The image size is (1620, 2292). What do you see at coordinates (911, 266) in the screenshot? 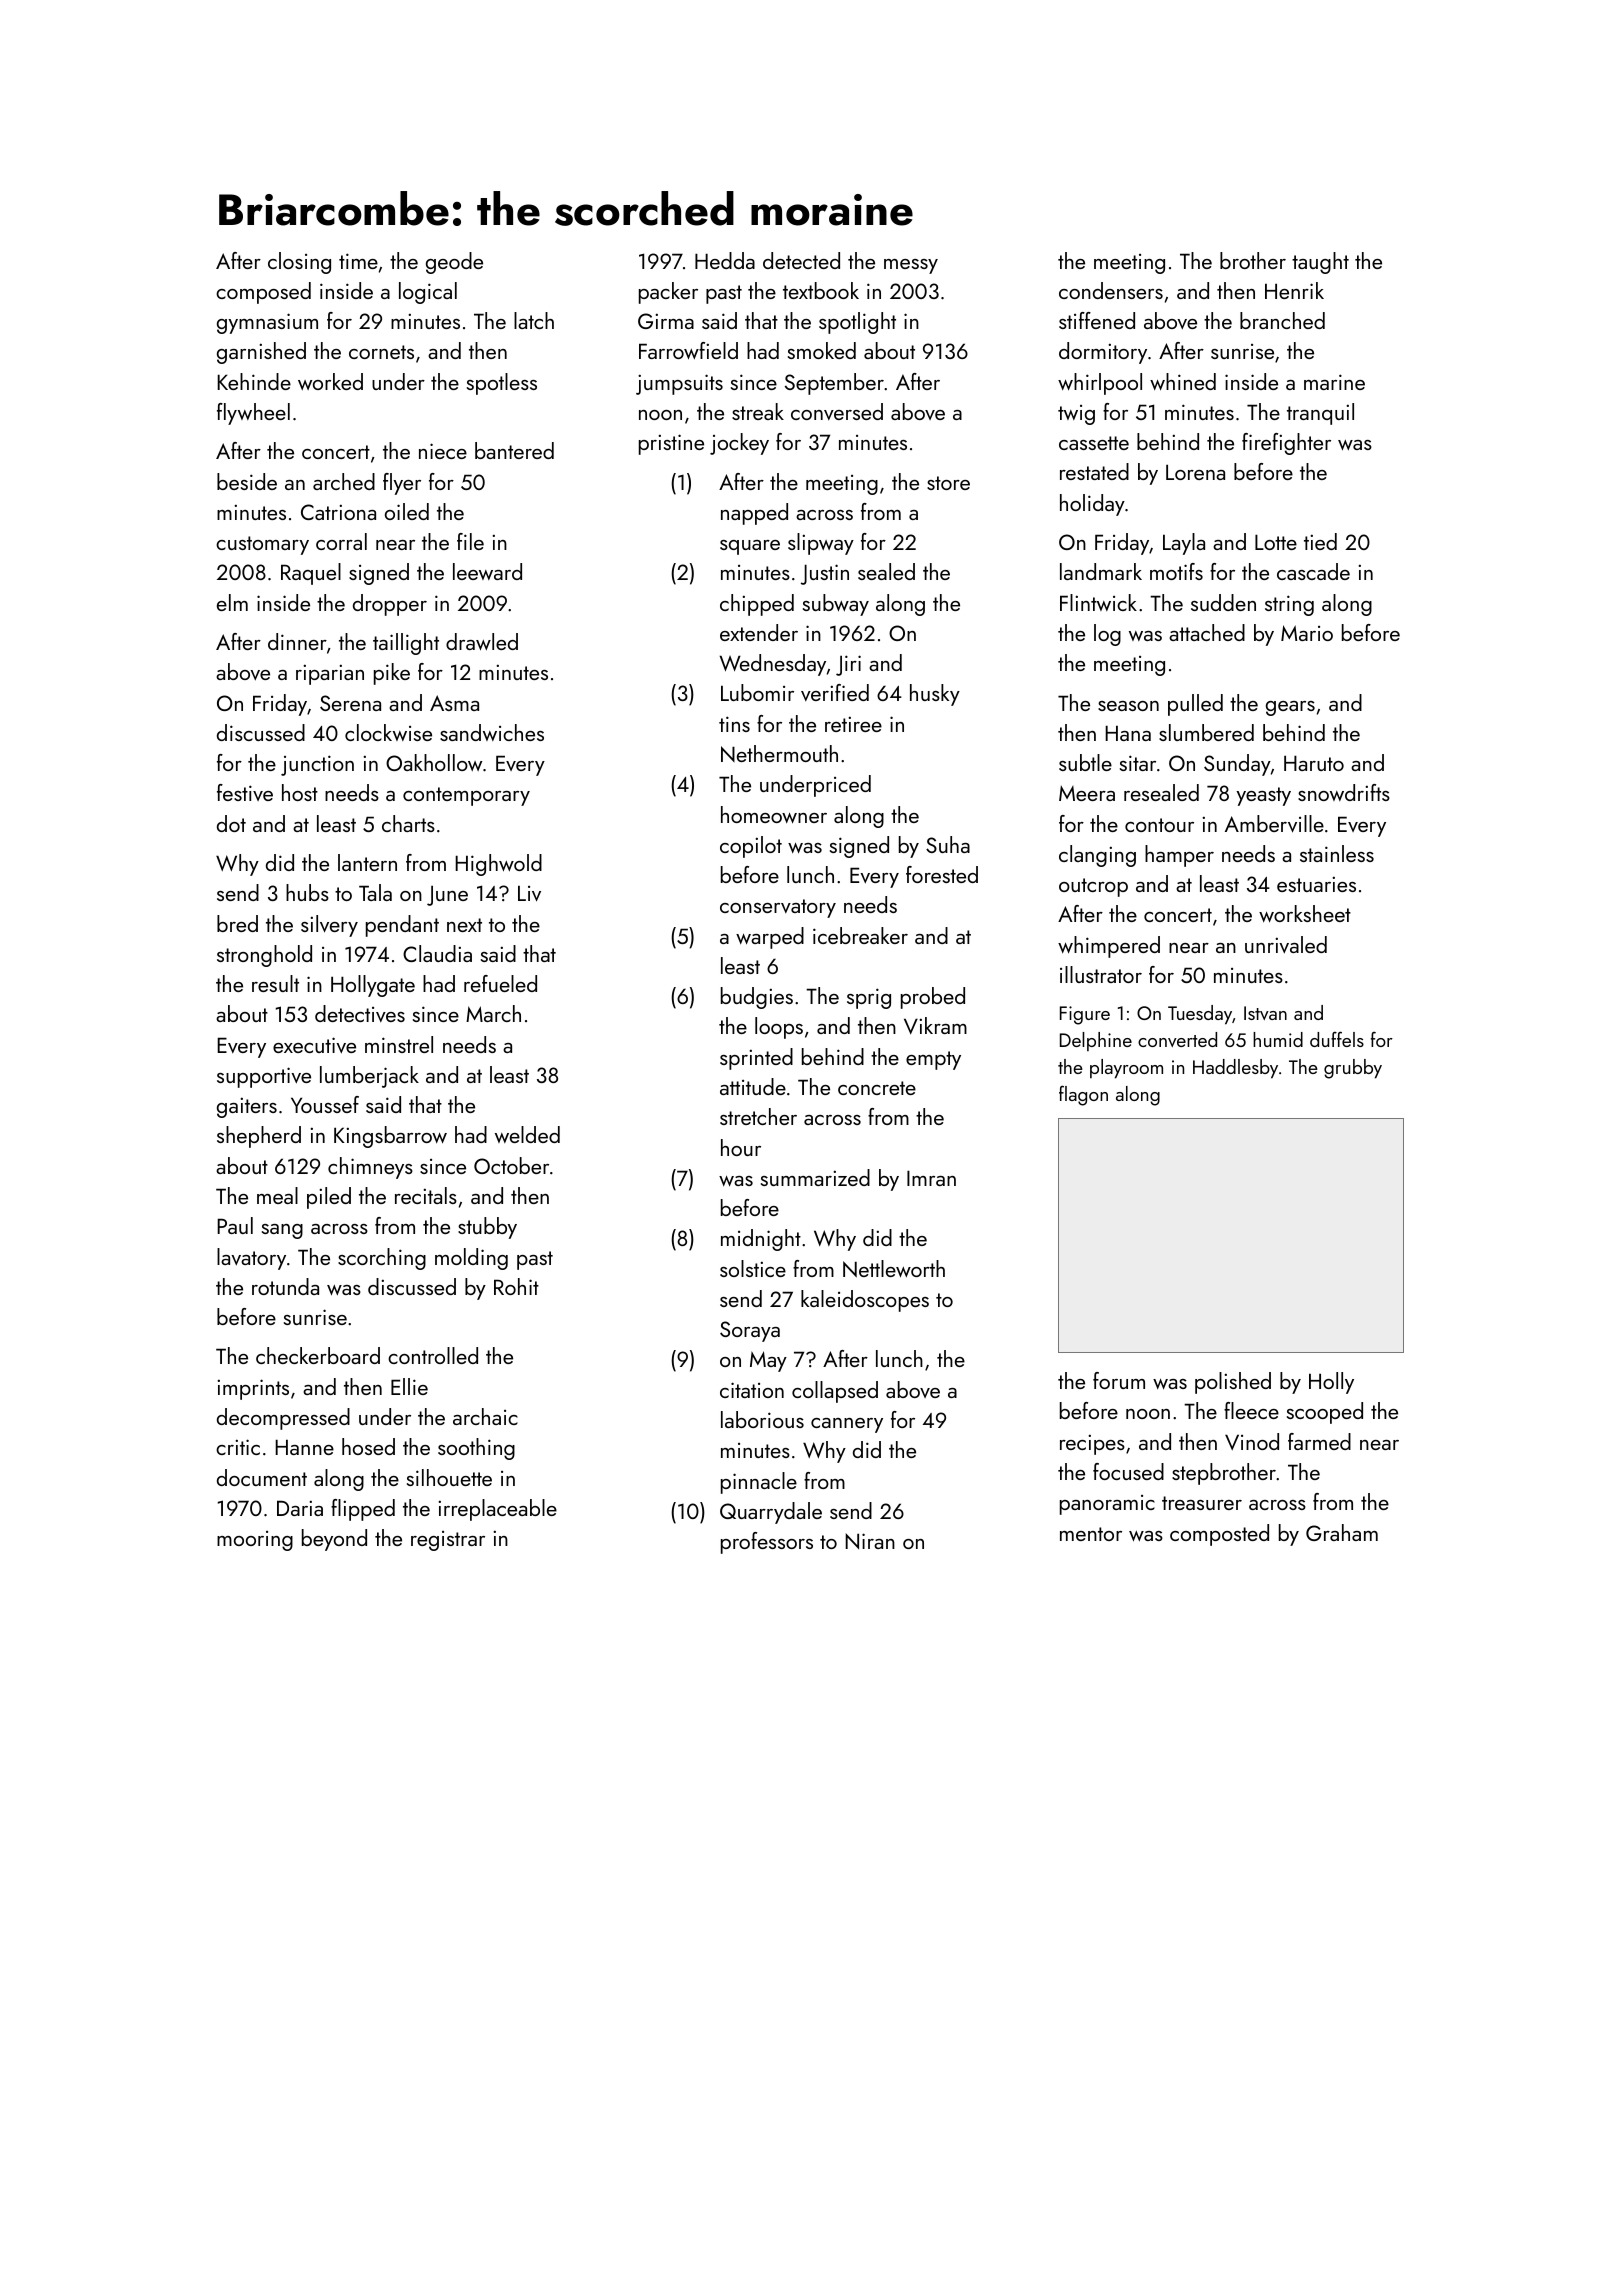
I see `messy` at bounding box center [911, 266].
